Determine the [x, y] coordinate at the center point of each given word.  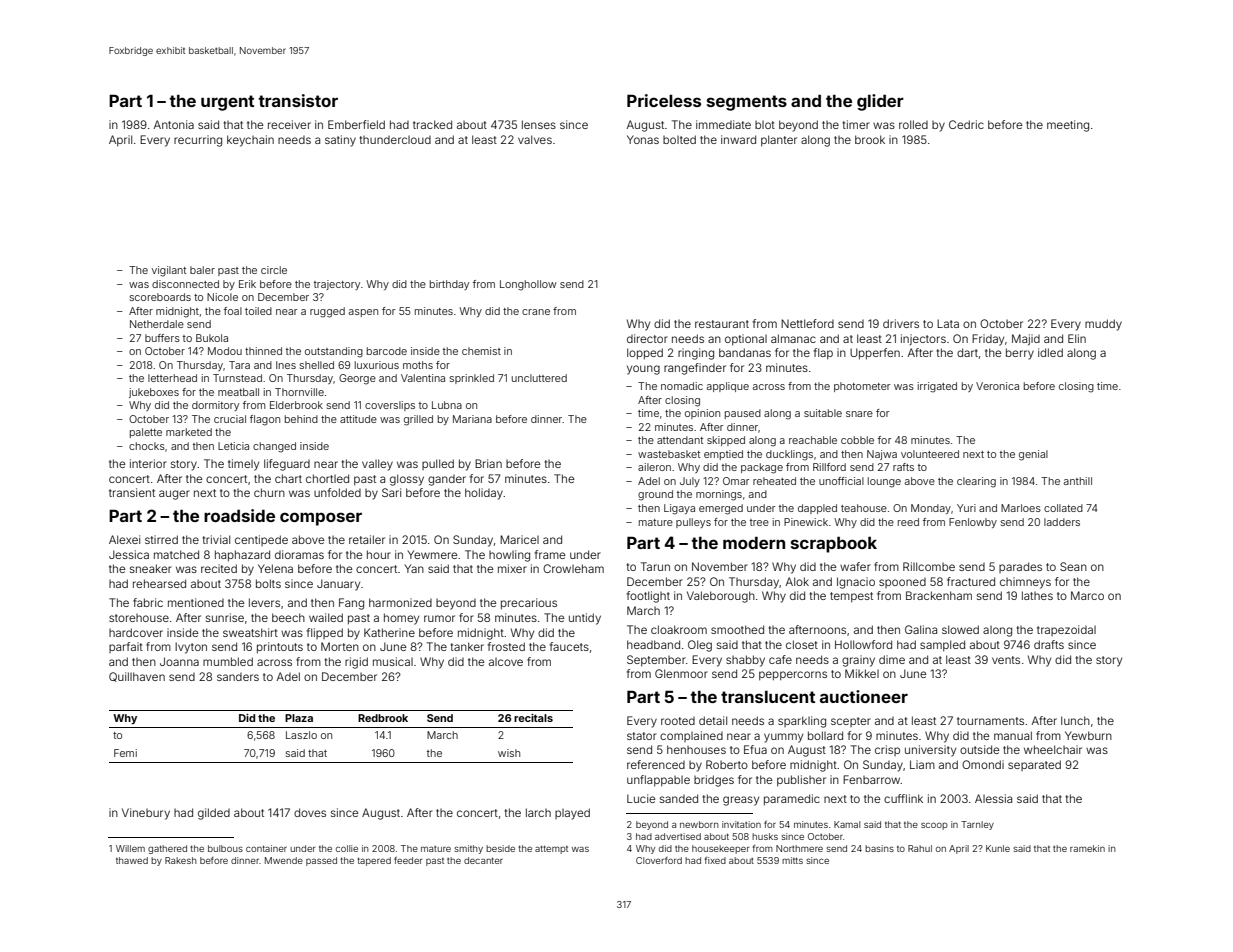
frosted [506, 646]
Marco [1087, 595]
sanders [238, 677]
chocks [147, 446]
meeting [1068, 126]
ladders [1062, 522]
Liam [922, 764]
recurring [198, 141]
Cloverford [659, 860]
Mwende [284, 860]
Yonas [643, 139]
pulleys [693, 523]
